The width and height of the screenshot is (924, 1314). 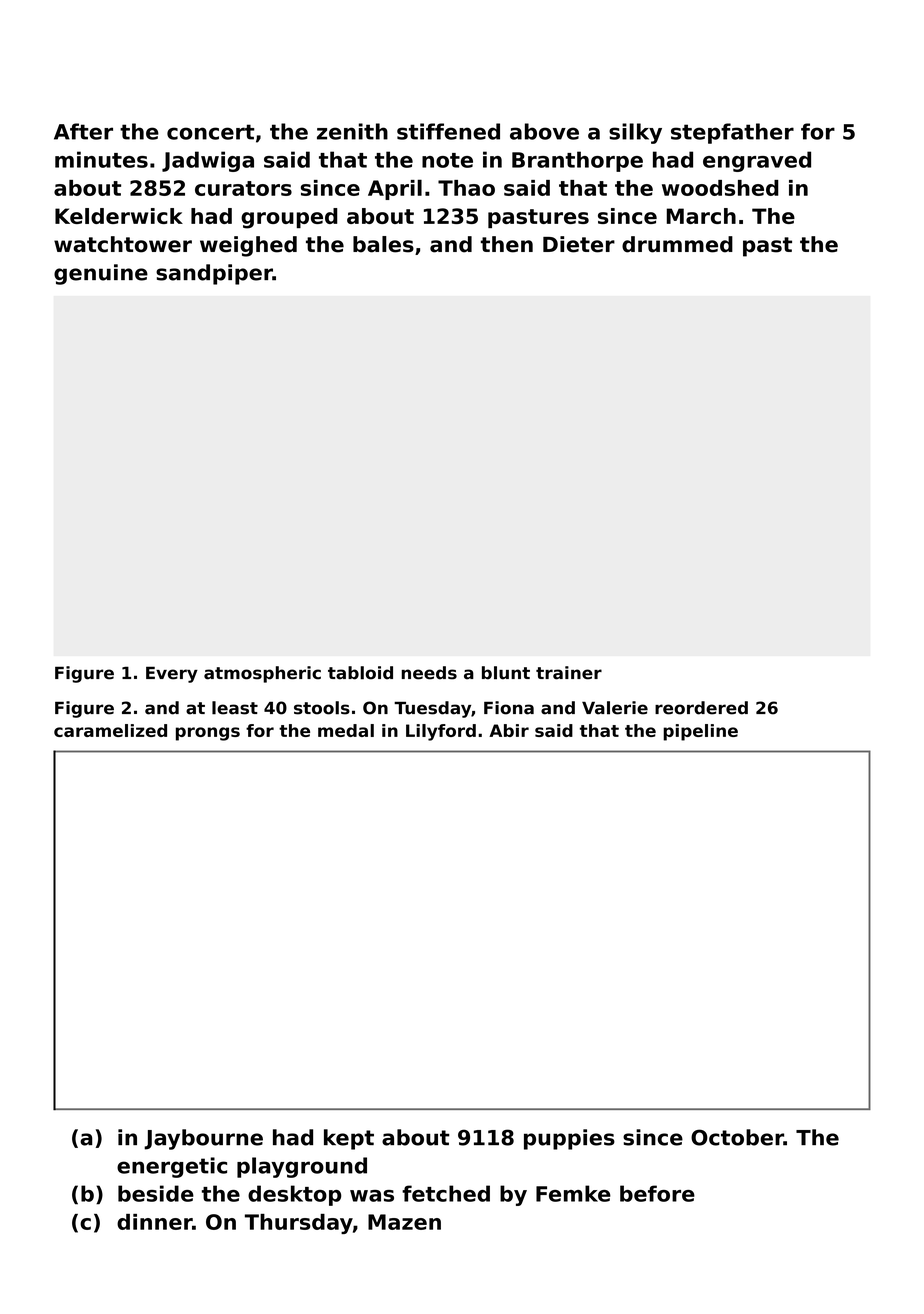 I want to click on before, so click(x=657, y=1193).
